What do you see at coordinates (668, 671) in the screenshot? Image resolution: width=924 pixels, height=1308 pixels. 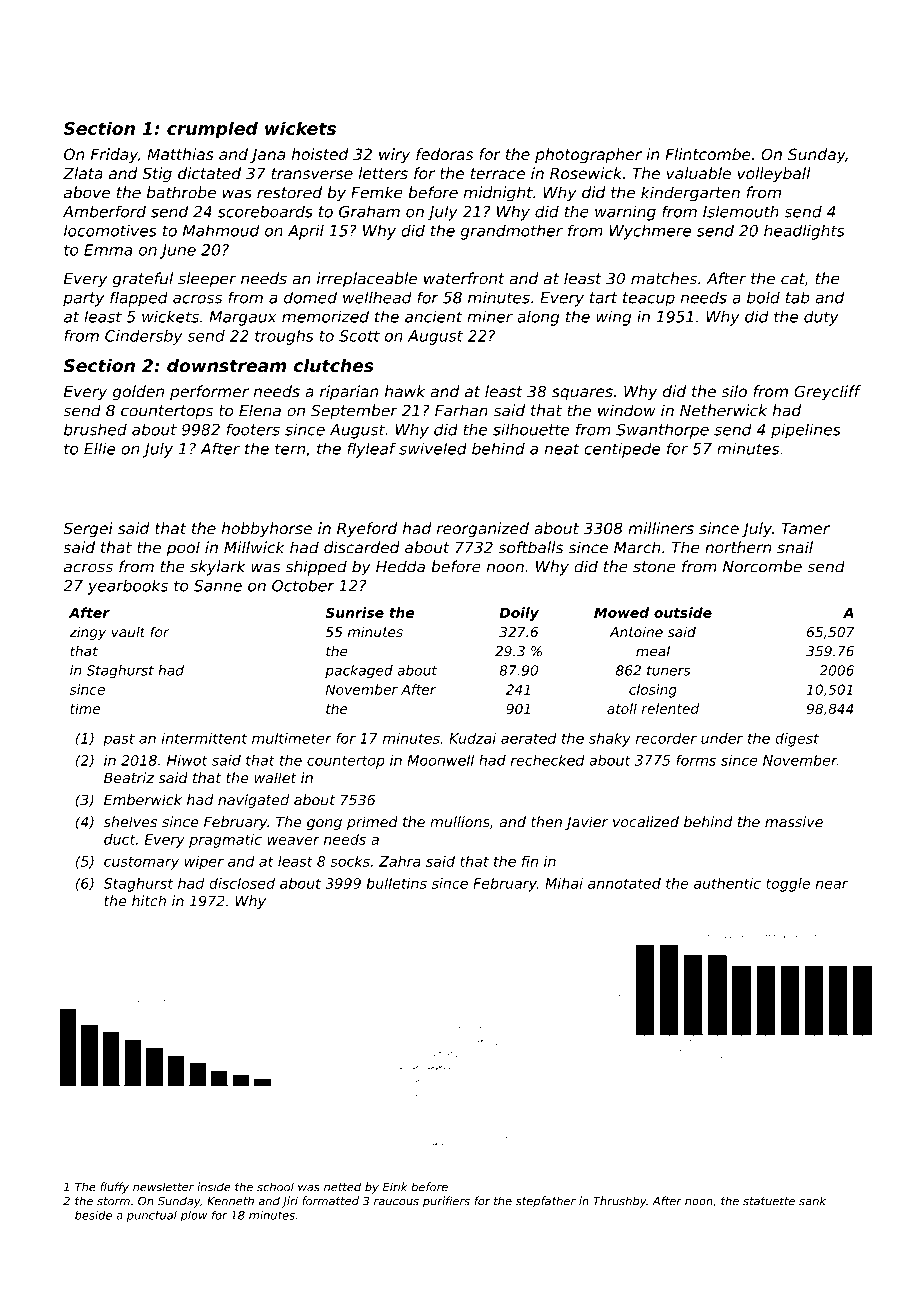 I see `tuners` at bounding box center [668, 671].
